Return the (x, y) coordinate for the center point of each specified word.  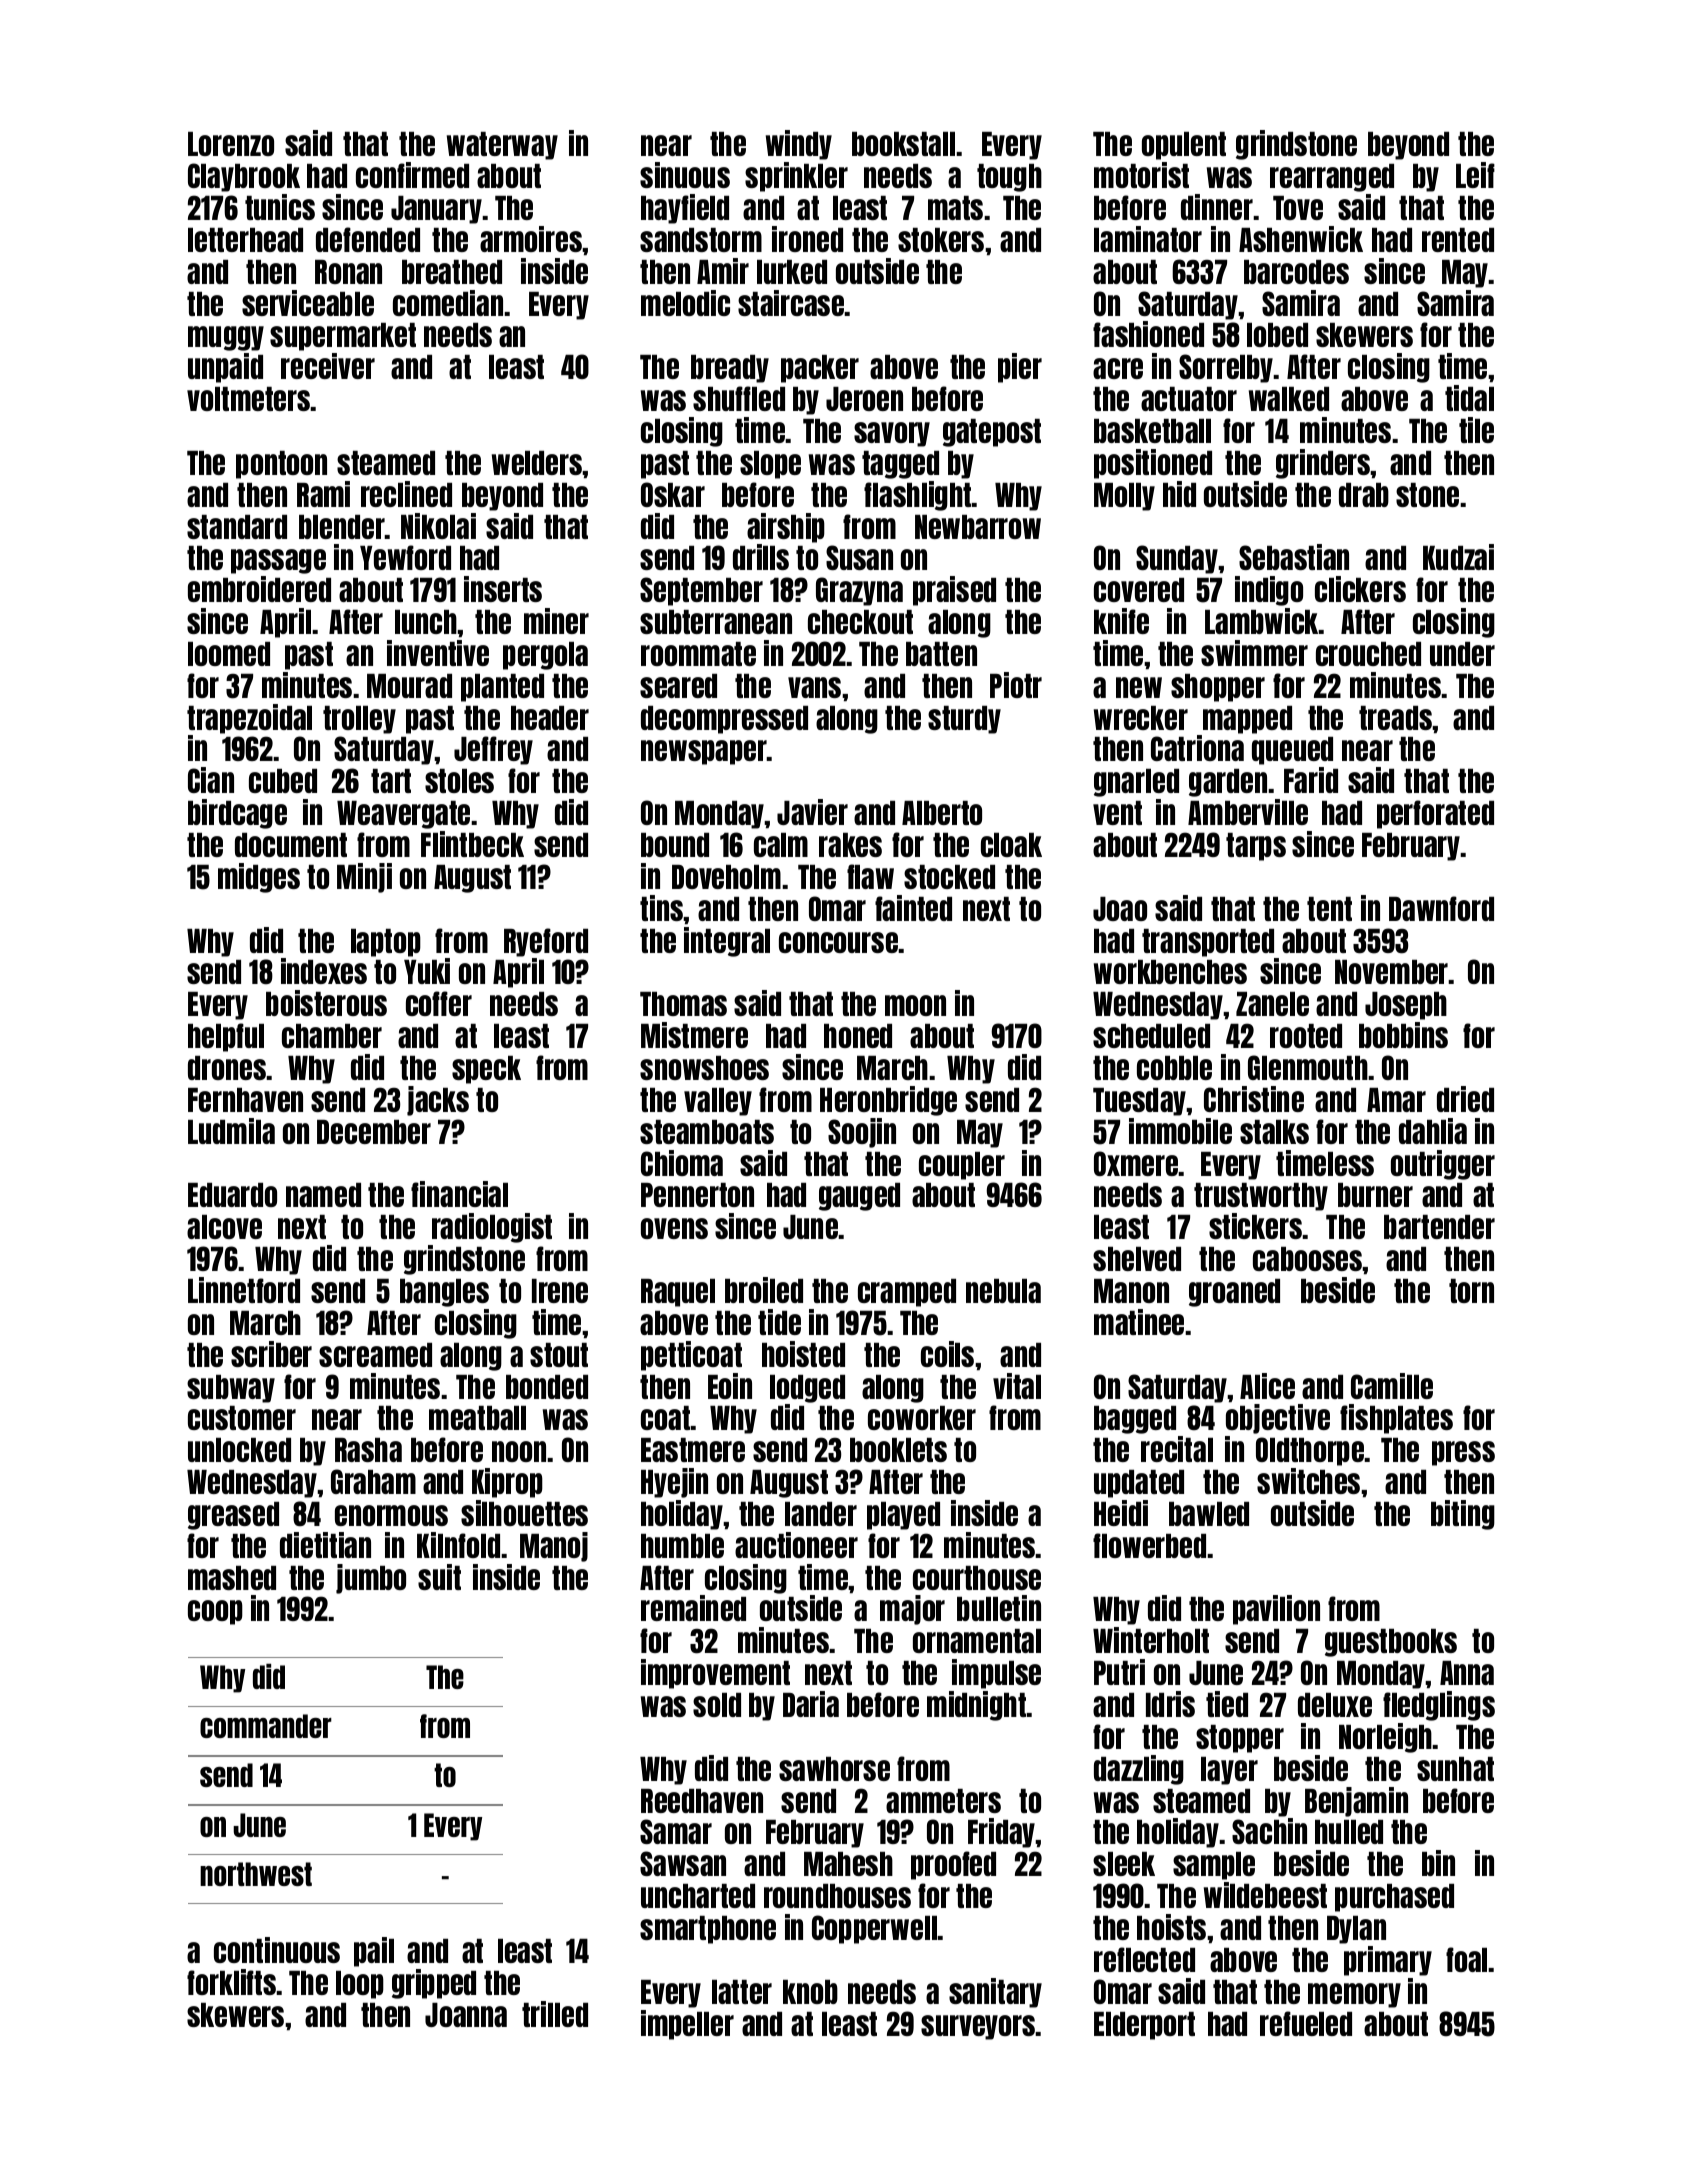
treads (1396, 718)
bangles (444, 1293)
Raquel (678, 1293)
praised (954, 591)
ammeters (943, 1801)
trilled (555, 2014)
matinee (1140, 1322)
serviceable (308, 303)
